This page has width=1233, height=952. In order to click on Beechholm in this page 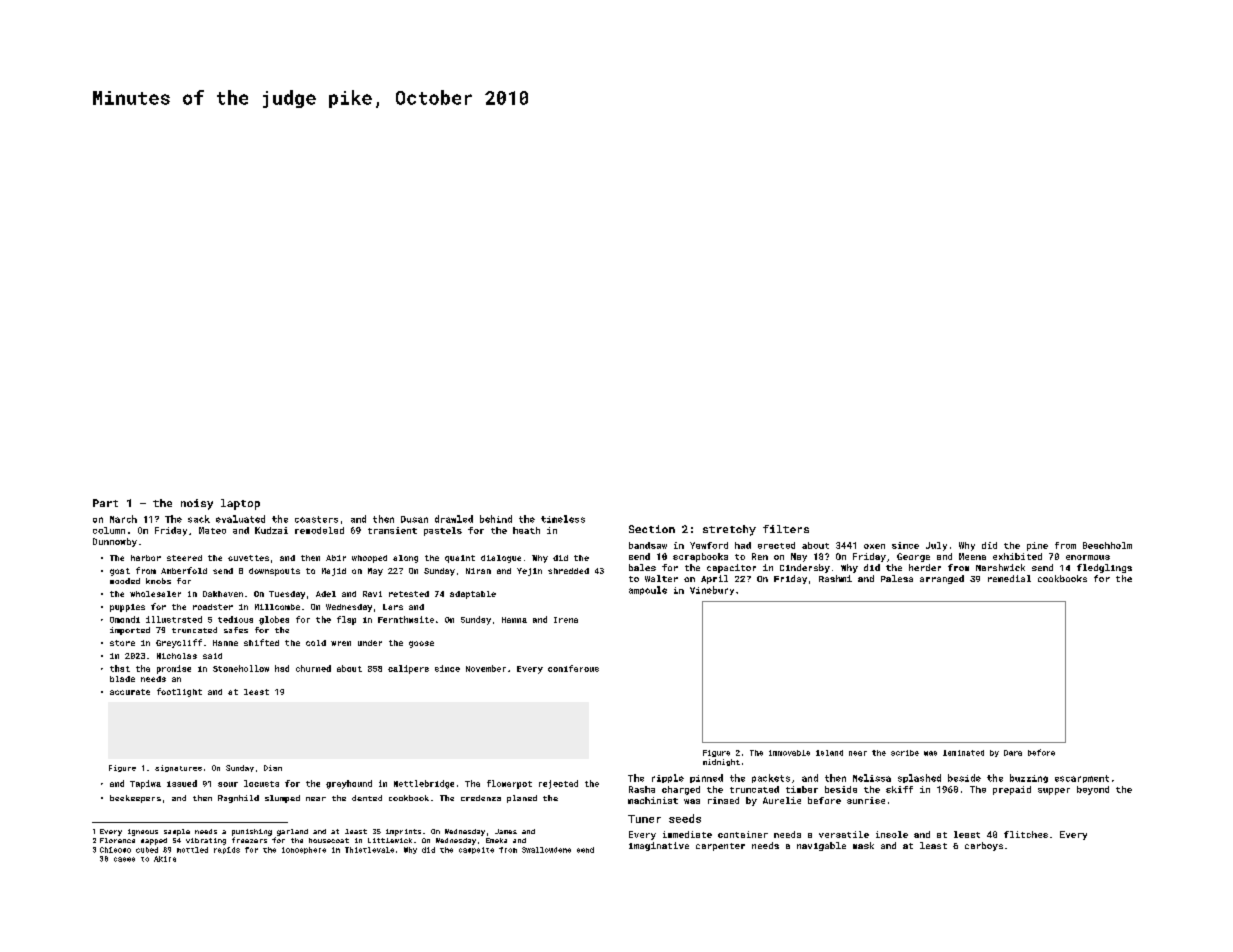, I will do `click(1107, 545)`.
